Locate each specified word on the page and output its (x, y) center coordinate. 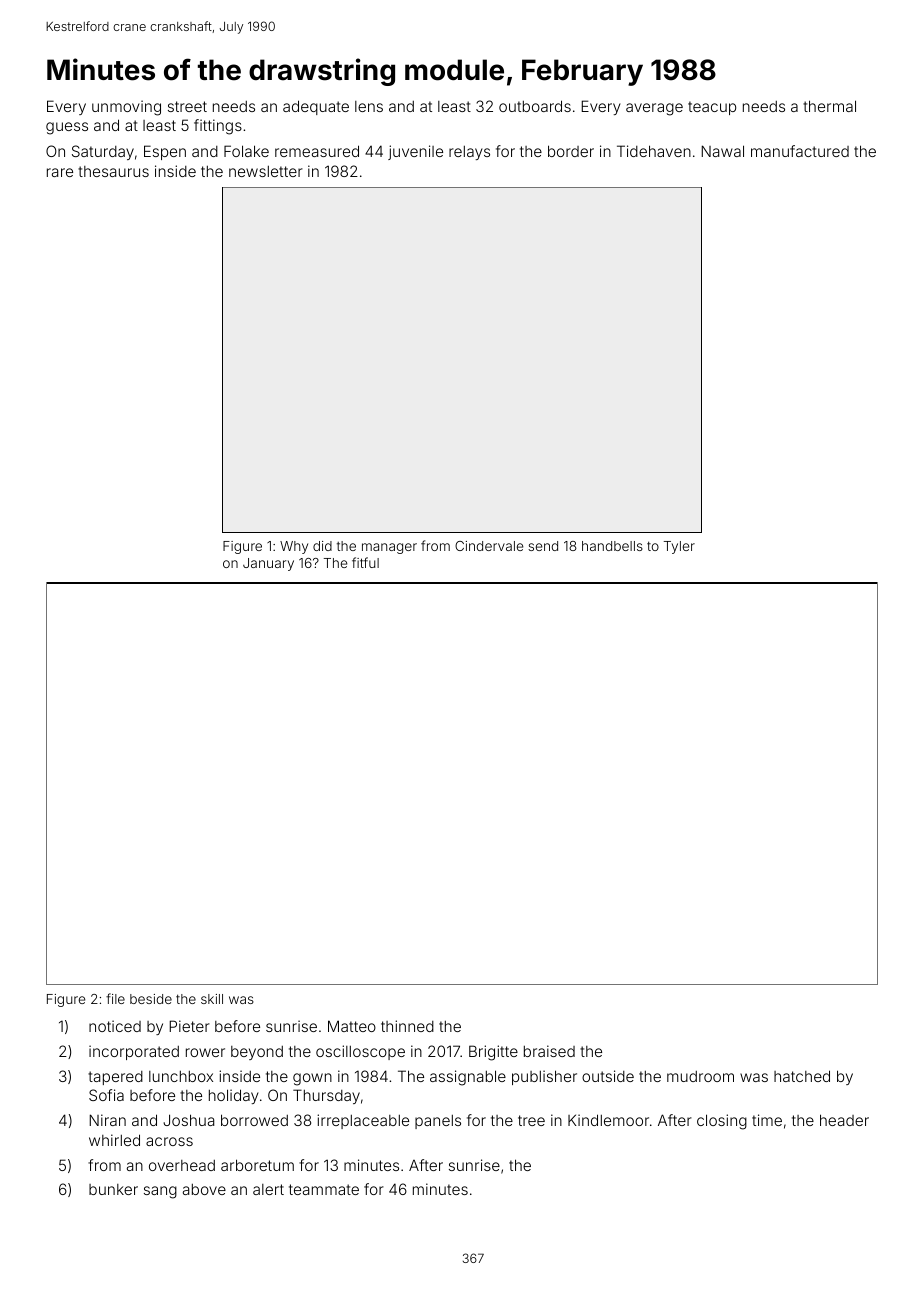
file (115, 998)
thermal (829, 106)
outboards (535, 106)
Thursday (326, 1096)
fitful (365, 562)
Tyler (679, 547)
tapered (115, 1078)
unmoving (126, 108)
